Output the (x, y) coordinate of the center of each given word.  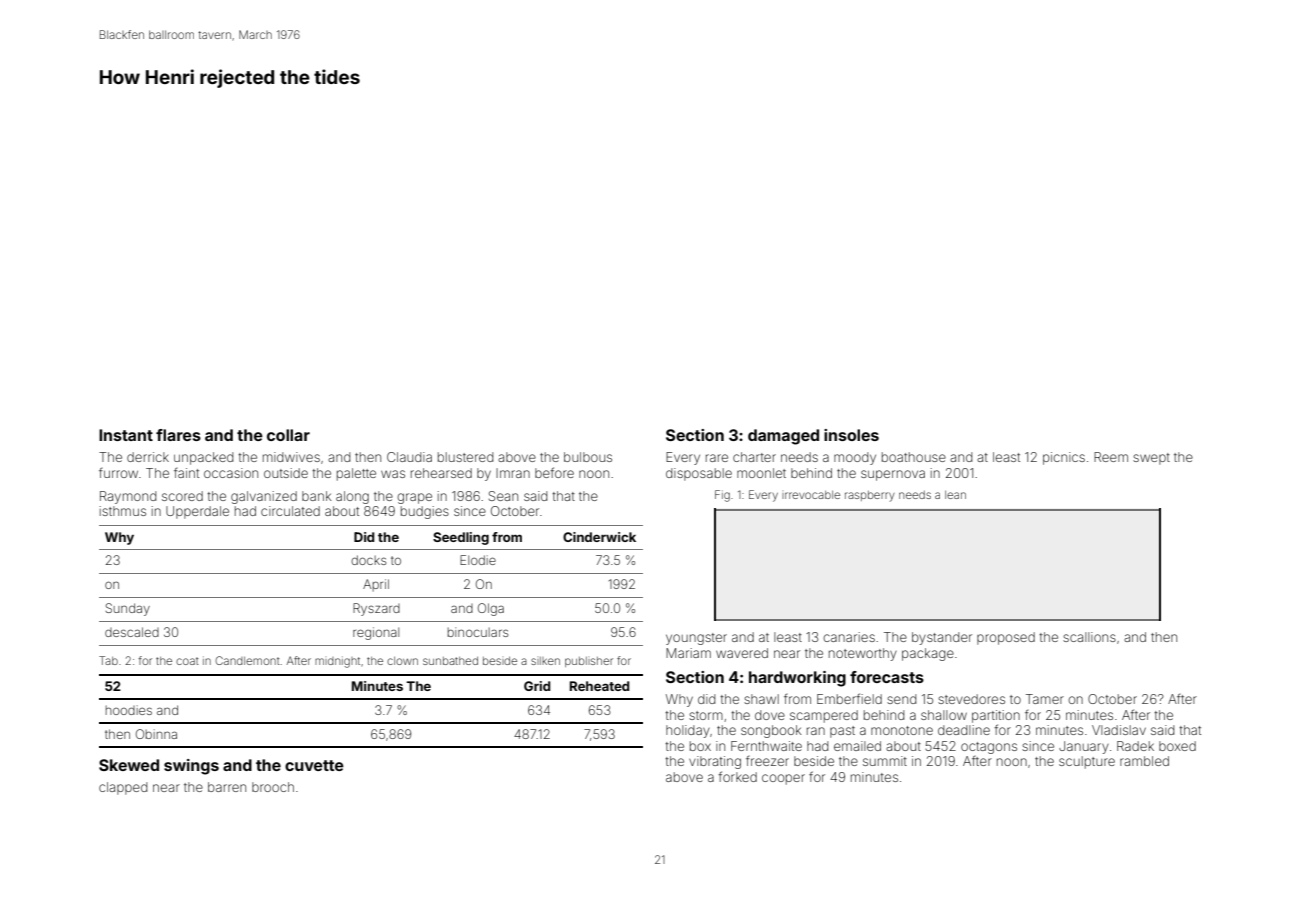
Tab (108, 660)
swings (191, 767)
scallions (1089, 637)
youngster (696, 639)
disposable (699, 474)
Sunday (127, 609)
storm (706, 715)
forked (737, 776)
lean (955, 495)
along (352, 497)
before (554, 472)
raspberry (870, 496)
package (928, 654)
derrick (148, 457)
